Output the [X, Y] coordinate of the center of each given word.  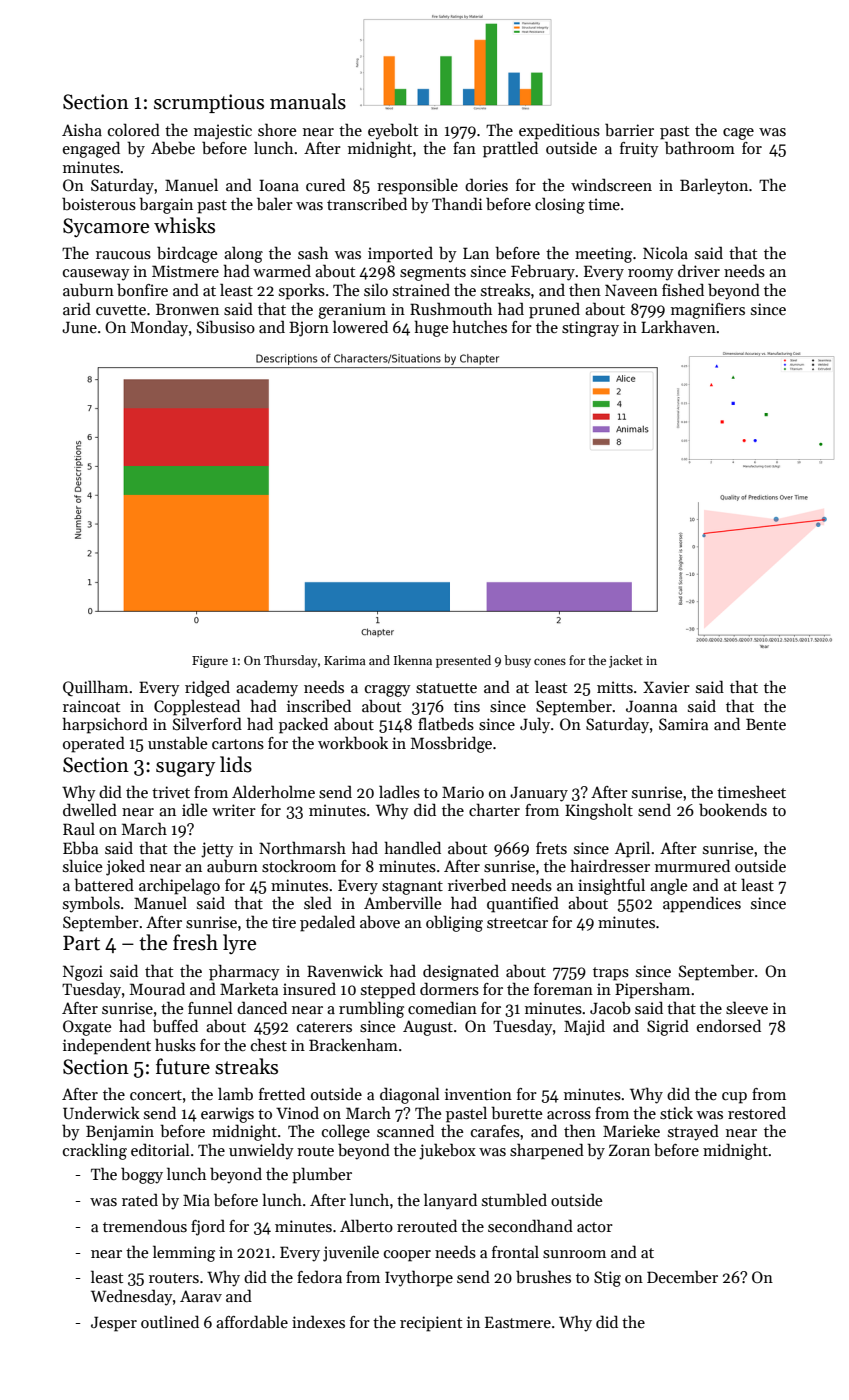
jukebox [447, 1151]
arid [77, 308]
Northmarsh [302, 847]
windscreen [611, 184]
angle [669, 886]
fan [464, 148]
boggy [142, 1175]
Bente [766, 724]
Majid [584, 1027]
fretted [282, 1093]
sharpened [547, 1151]
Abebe [173, 148]
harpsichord [105, 725]
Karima [345, 660]
